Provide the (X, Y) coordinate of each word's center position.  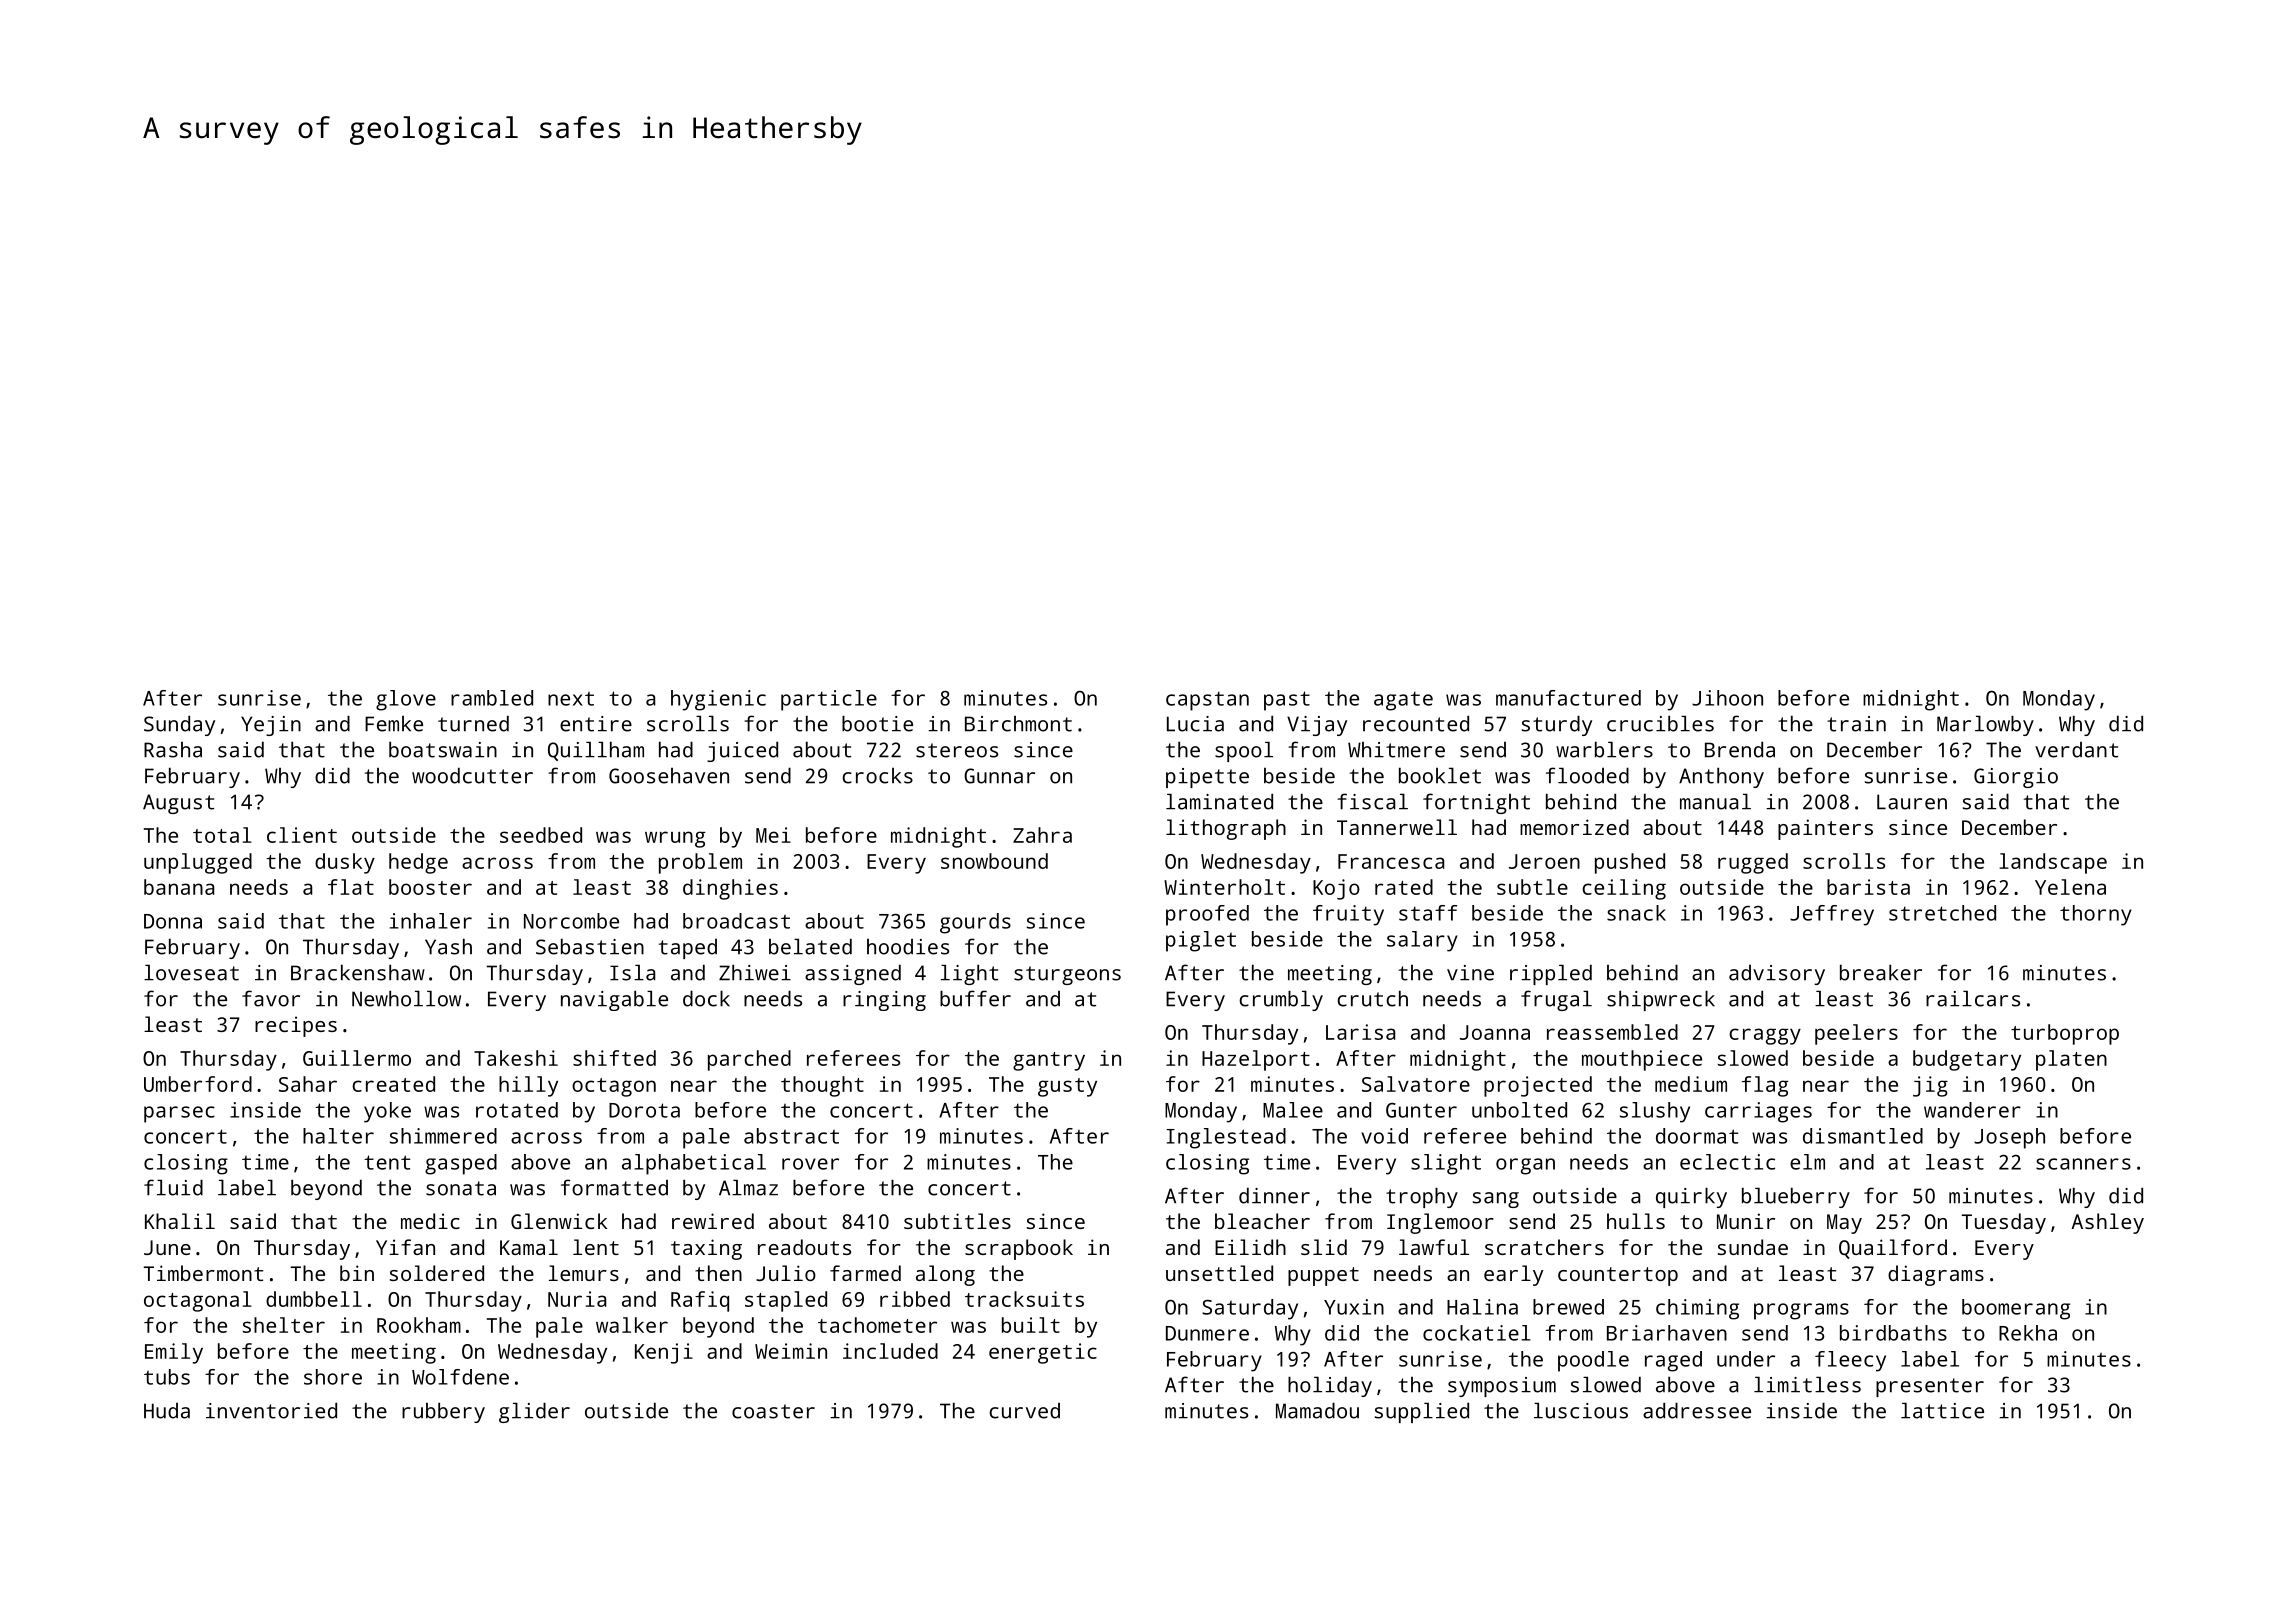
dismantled (1863, 1136)
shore (333, 1377)
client (302, 835)
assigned (853, 974)
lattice (1942, 1410)
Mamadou (1317, 1410)
